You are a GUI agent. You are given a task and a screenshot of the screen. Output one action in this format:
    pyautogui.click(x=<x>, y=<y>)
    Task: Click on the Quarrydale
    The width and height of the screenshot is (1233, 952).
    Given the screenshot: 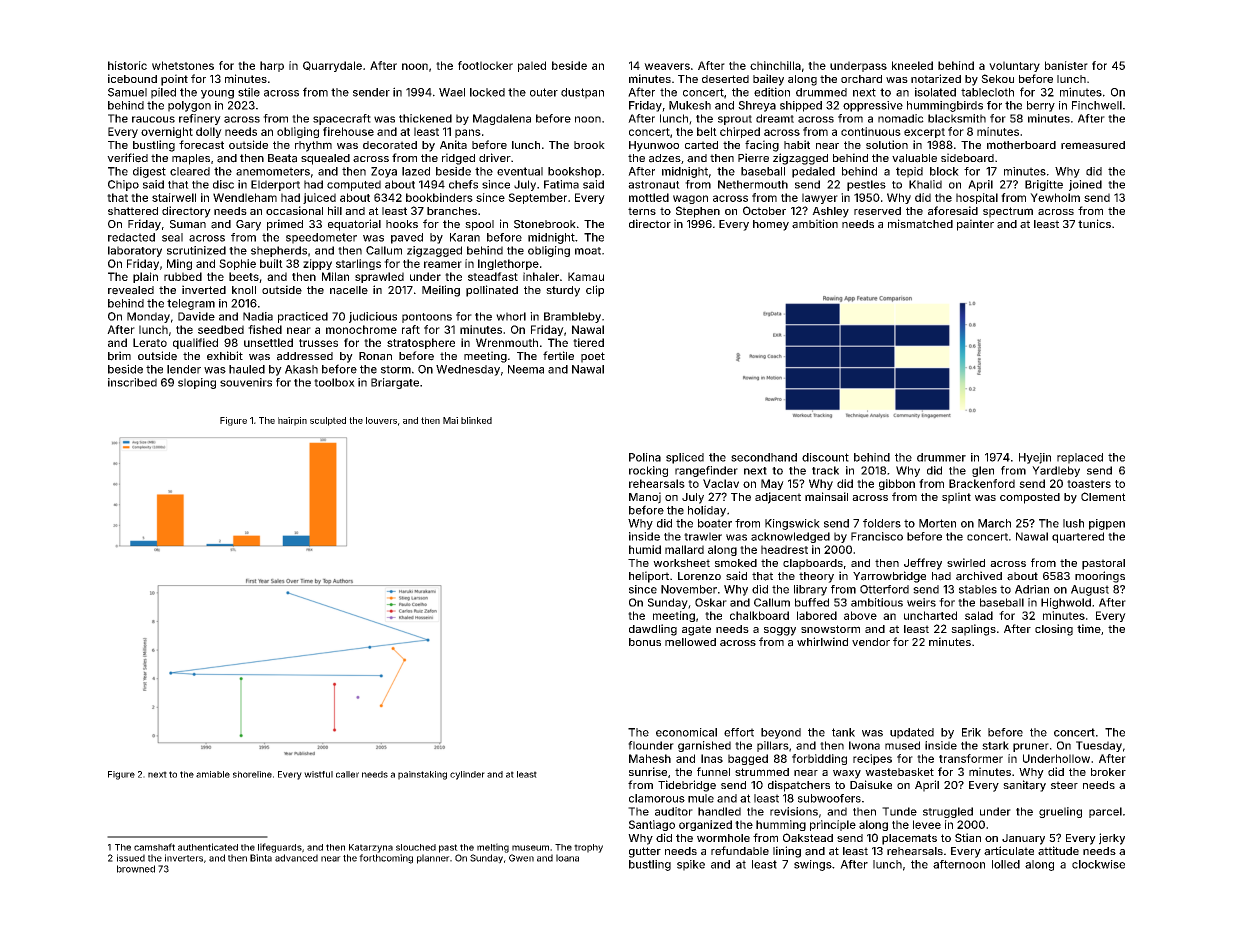 What is the action you would take?
    pyautogui.click(x=332, y=66)
